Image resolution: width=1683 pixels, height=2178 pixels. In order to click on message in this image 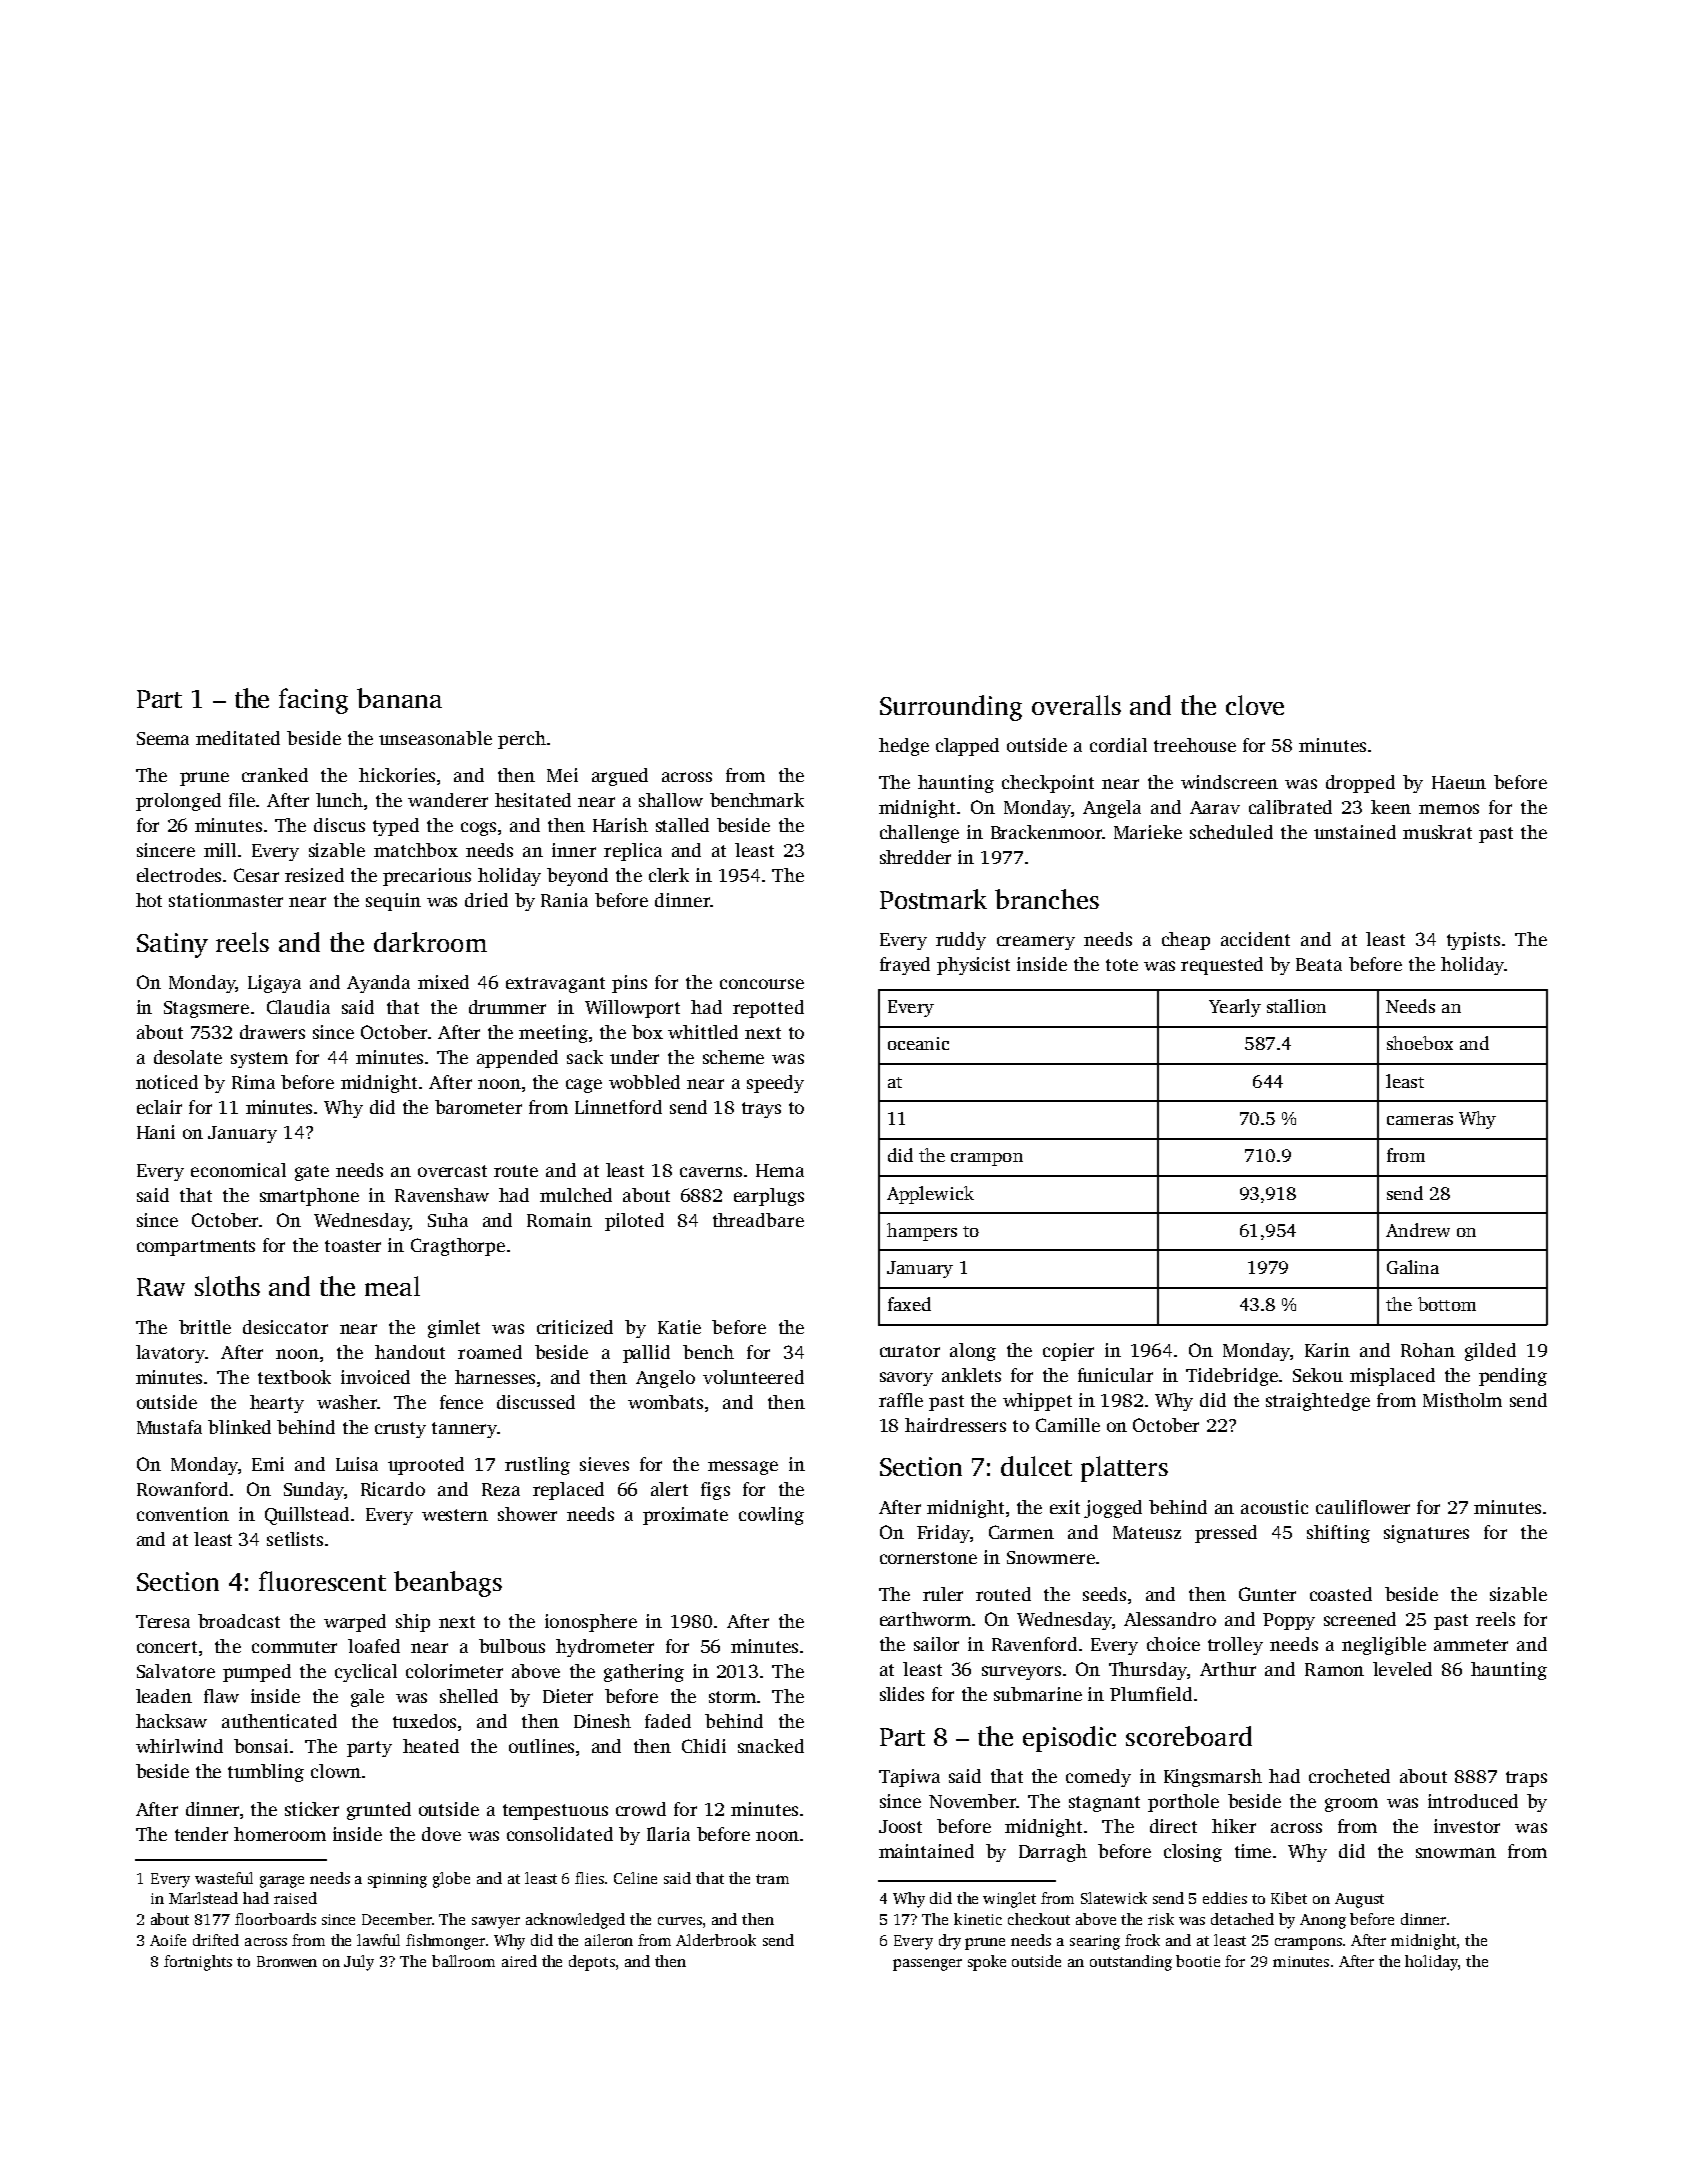, I will do `click(743, 1468)`.
